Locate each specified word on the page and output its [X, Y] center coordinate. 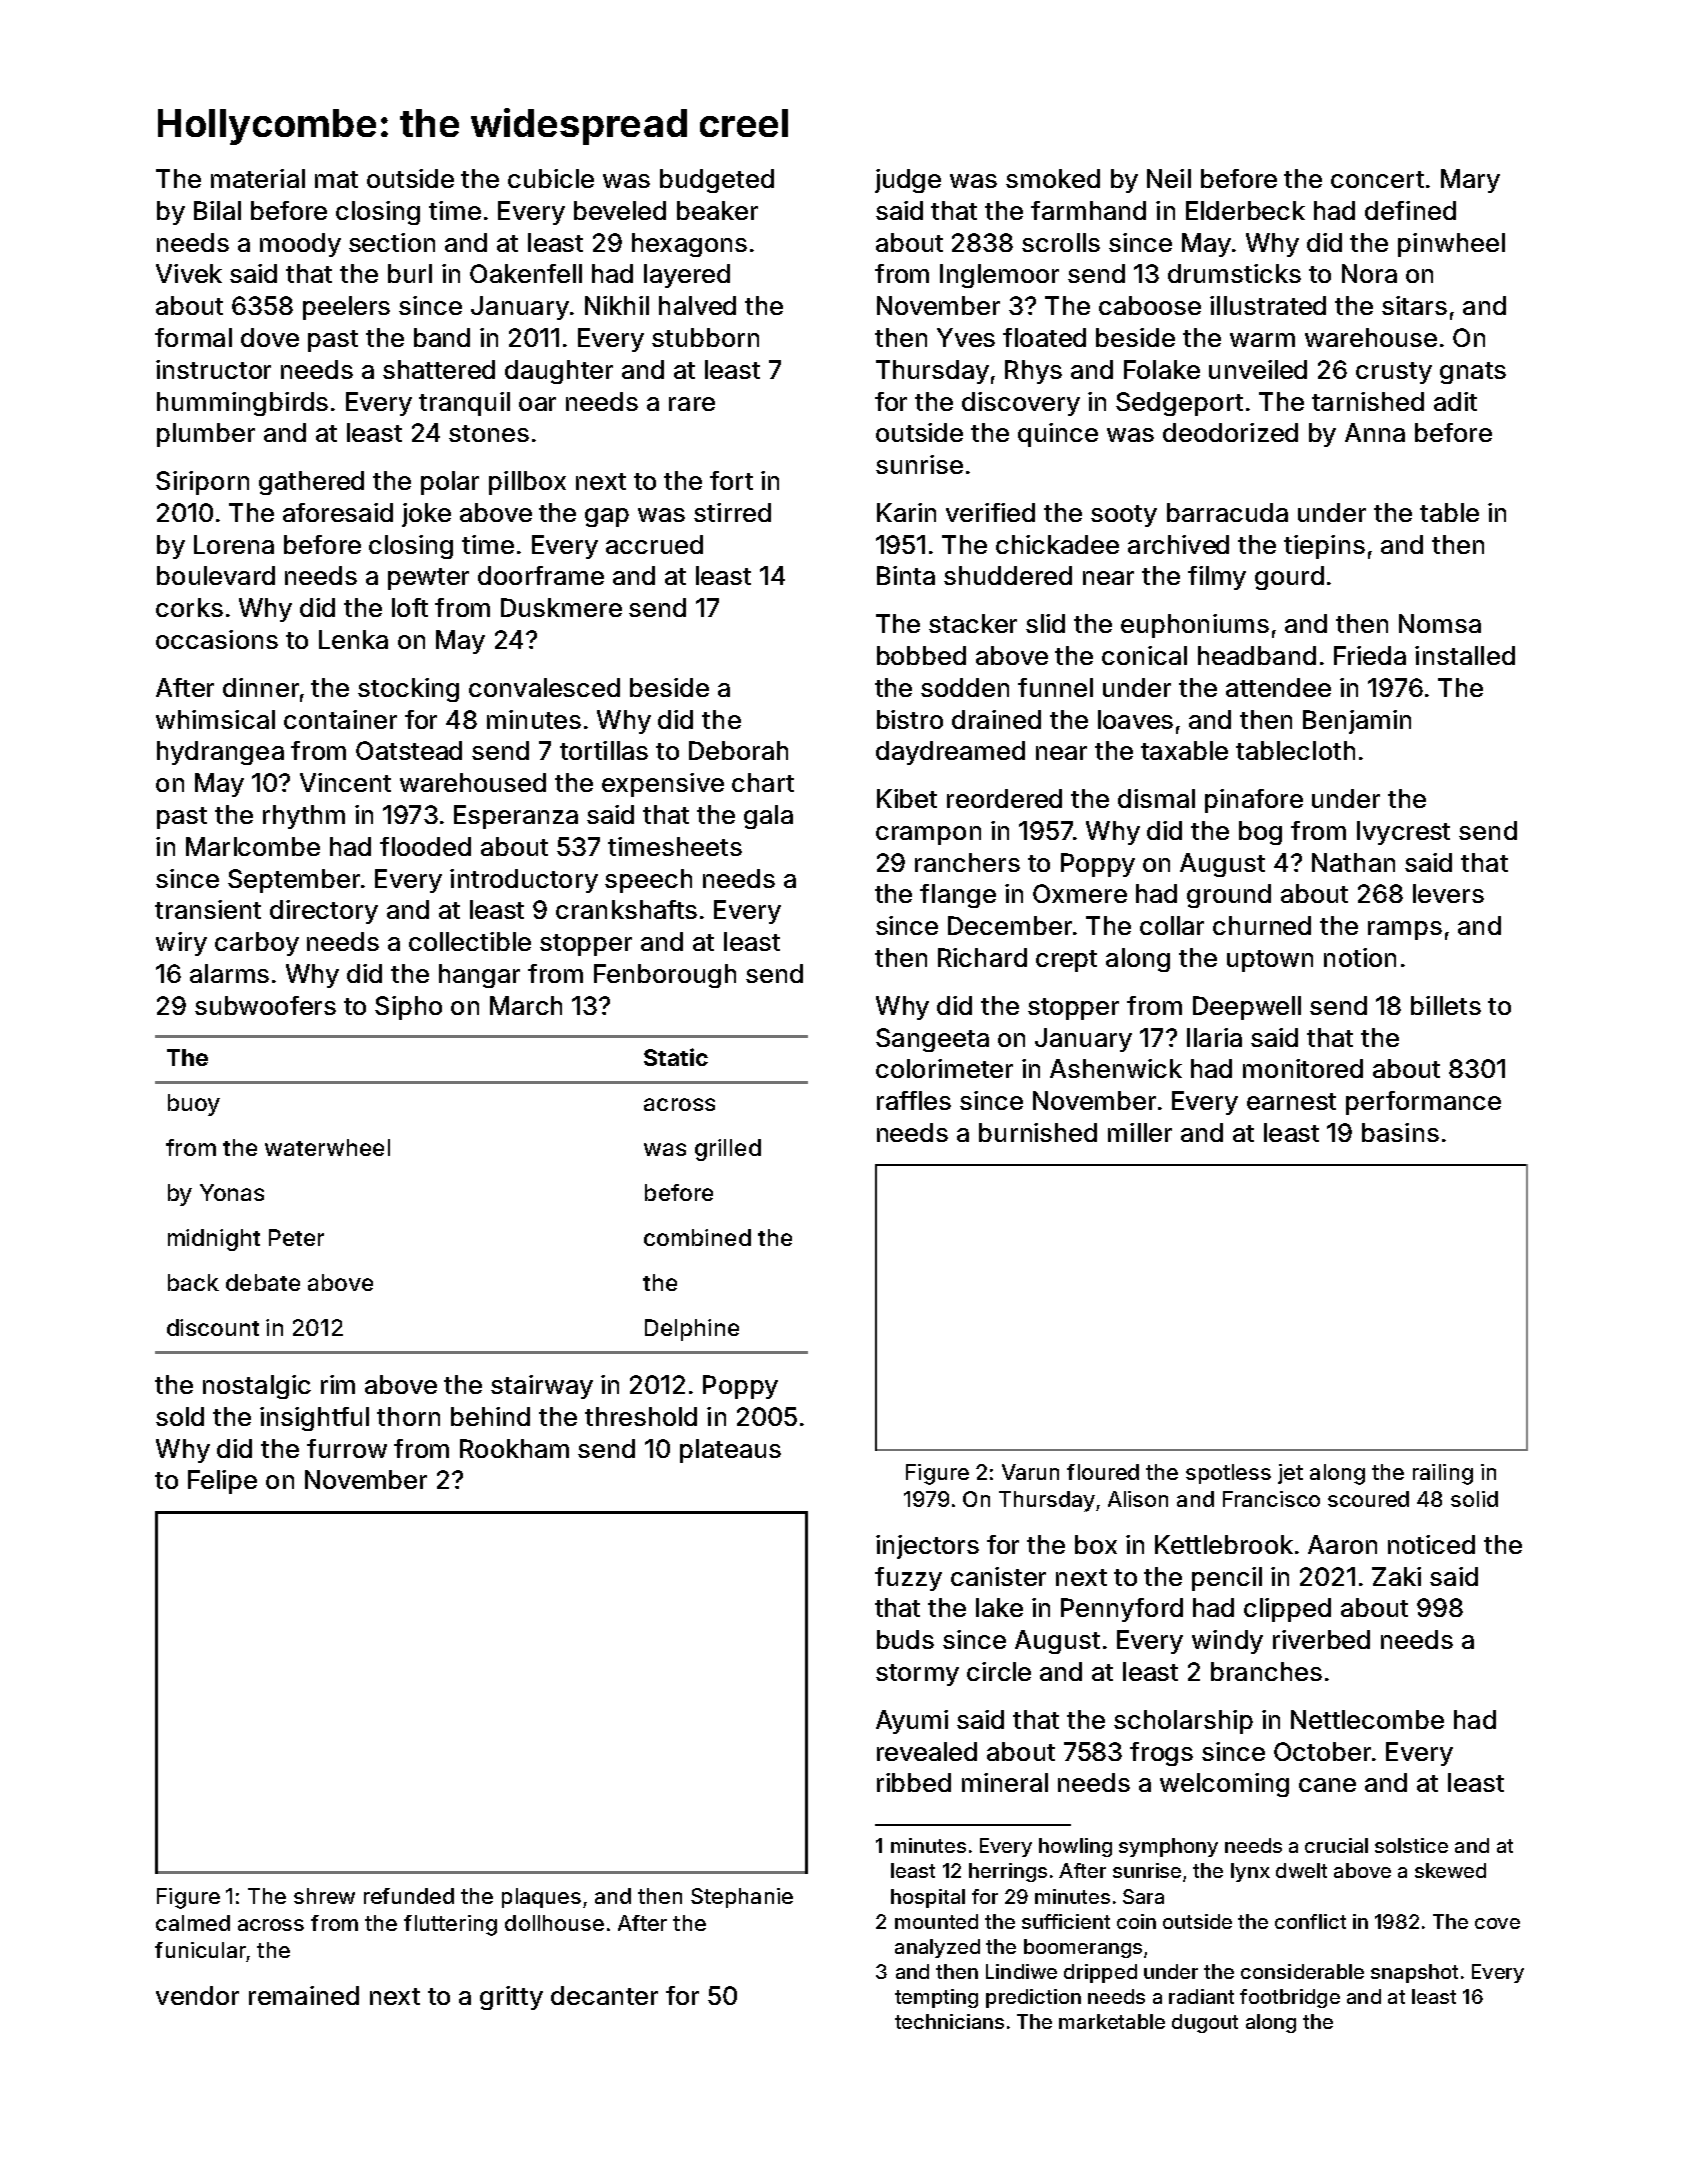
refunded [409, 1896]
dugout [1205, 2023]
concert [1377, 179]
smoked [1053, 178]
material [258, 178]
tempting [936, 1998]
